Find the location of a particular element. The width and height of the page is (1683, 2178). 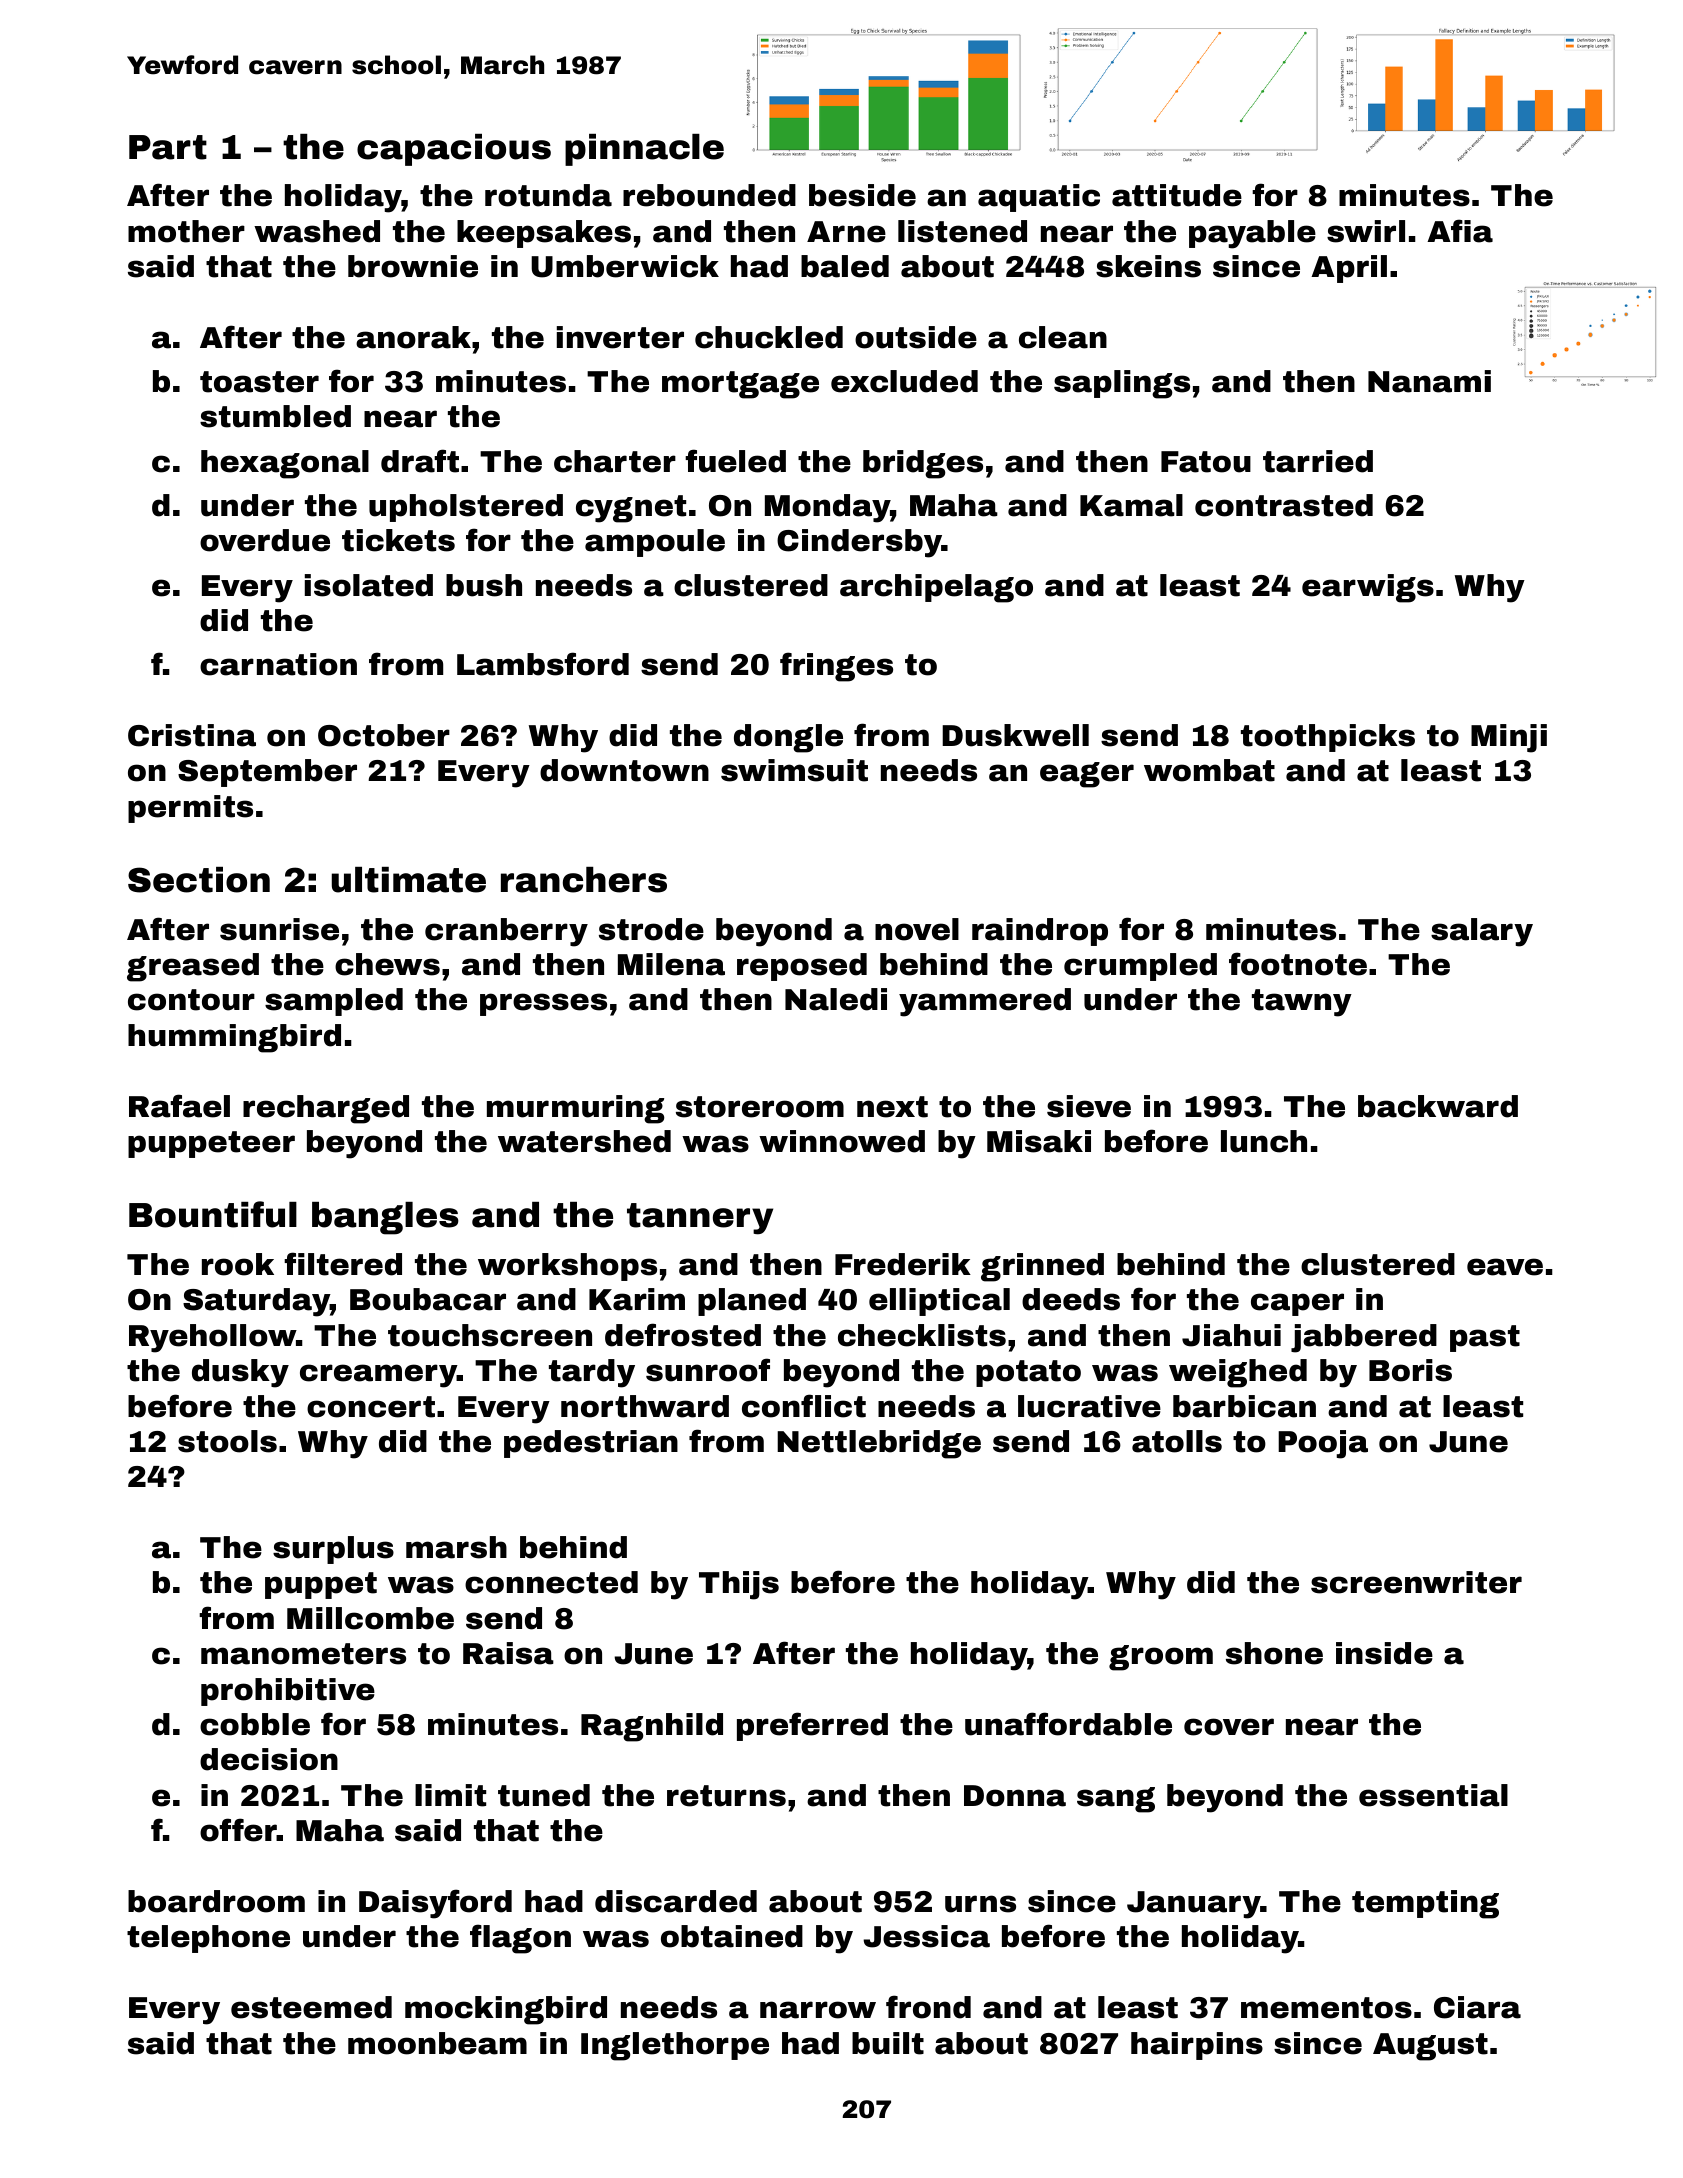

fueled is located at coordinates (735, 461).
